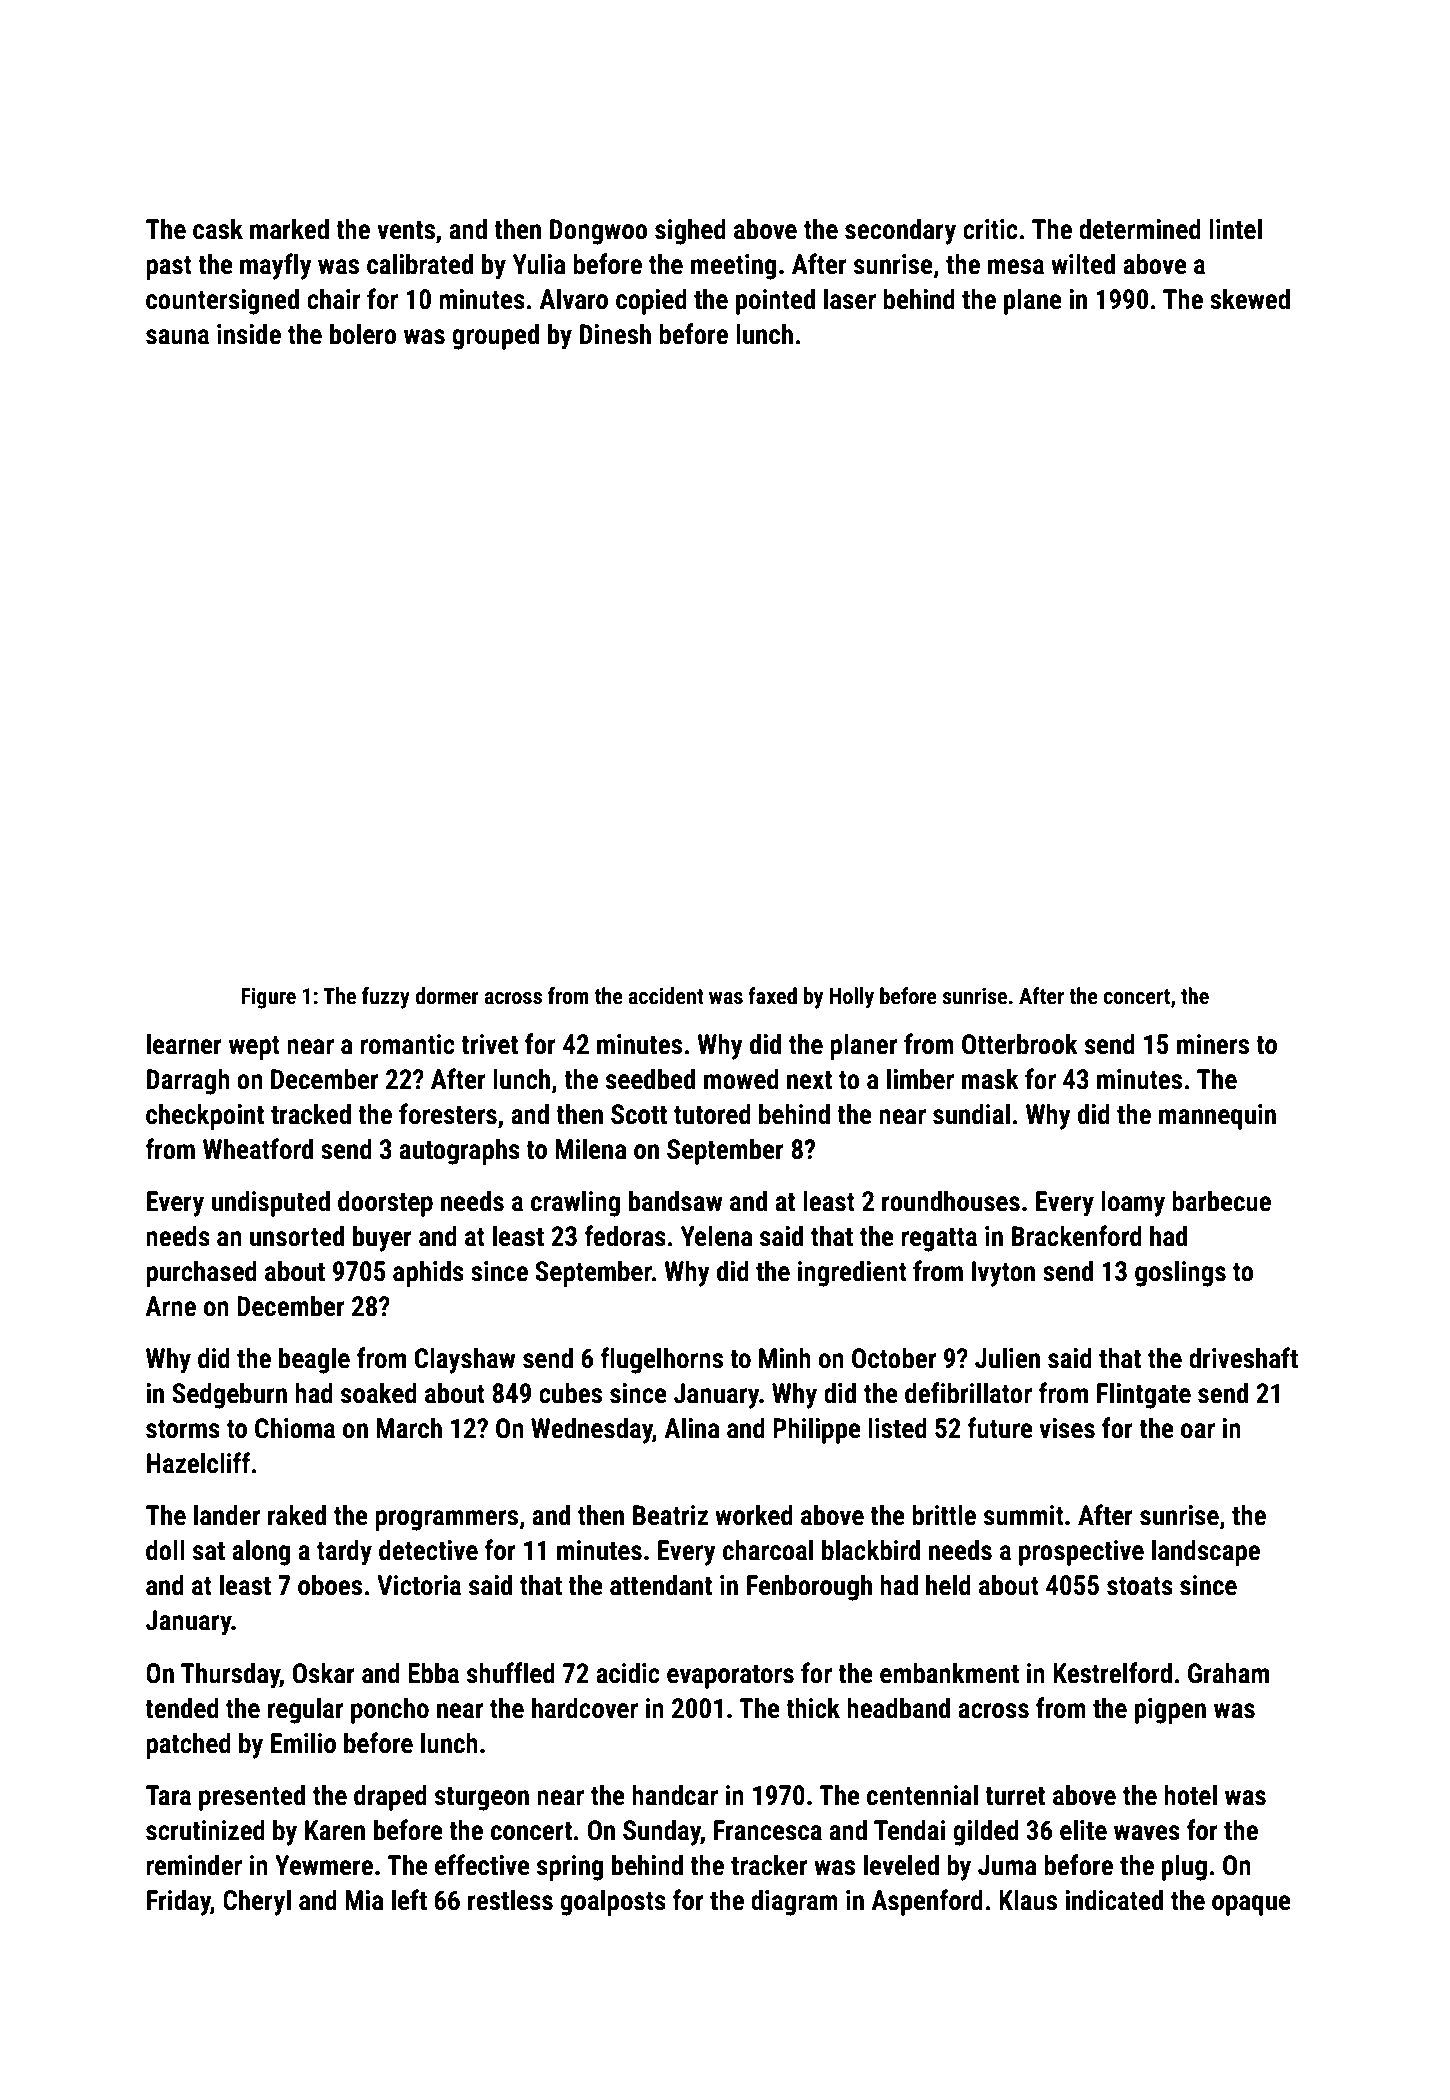  Describe the element at coordinates (716, 1236) in the image. I see `Yelena` at that location.
